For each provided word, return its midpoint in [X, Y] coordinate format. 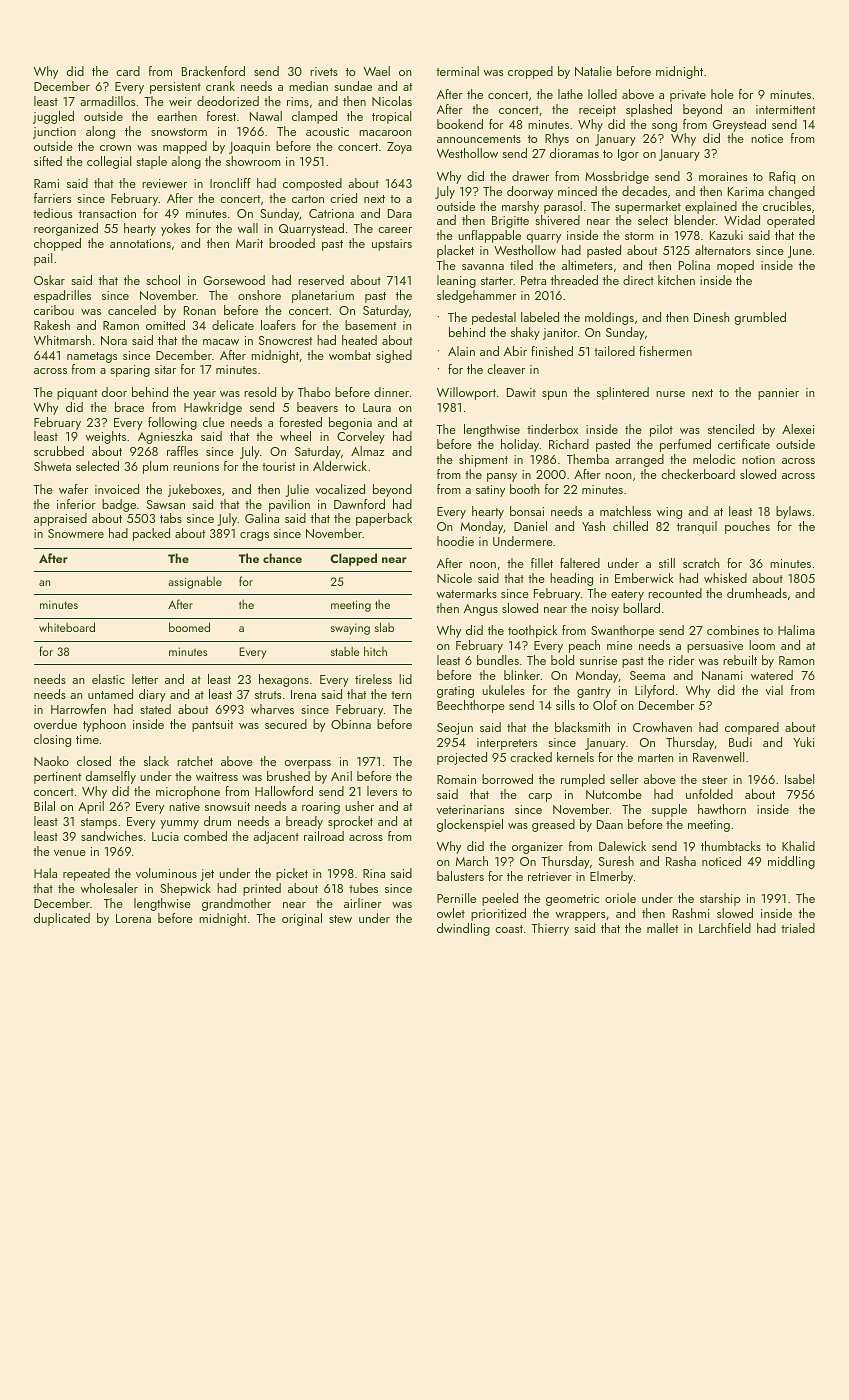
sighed [394, 356]
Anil [341, 776]
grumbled [760, 318]
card [128, 71]
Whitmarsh [62, 340]
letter [145, 679]
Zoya [399, 148]
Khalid [798, 846]
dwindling [463, 929]
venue [70, 853]
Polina [694, 265]
